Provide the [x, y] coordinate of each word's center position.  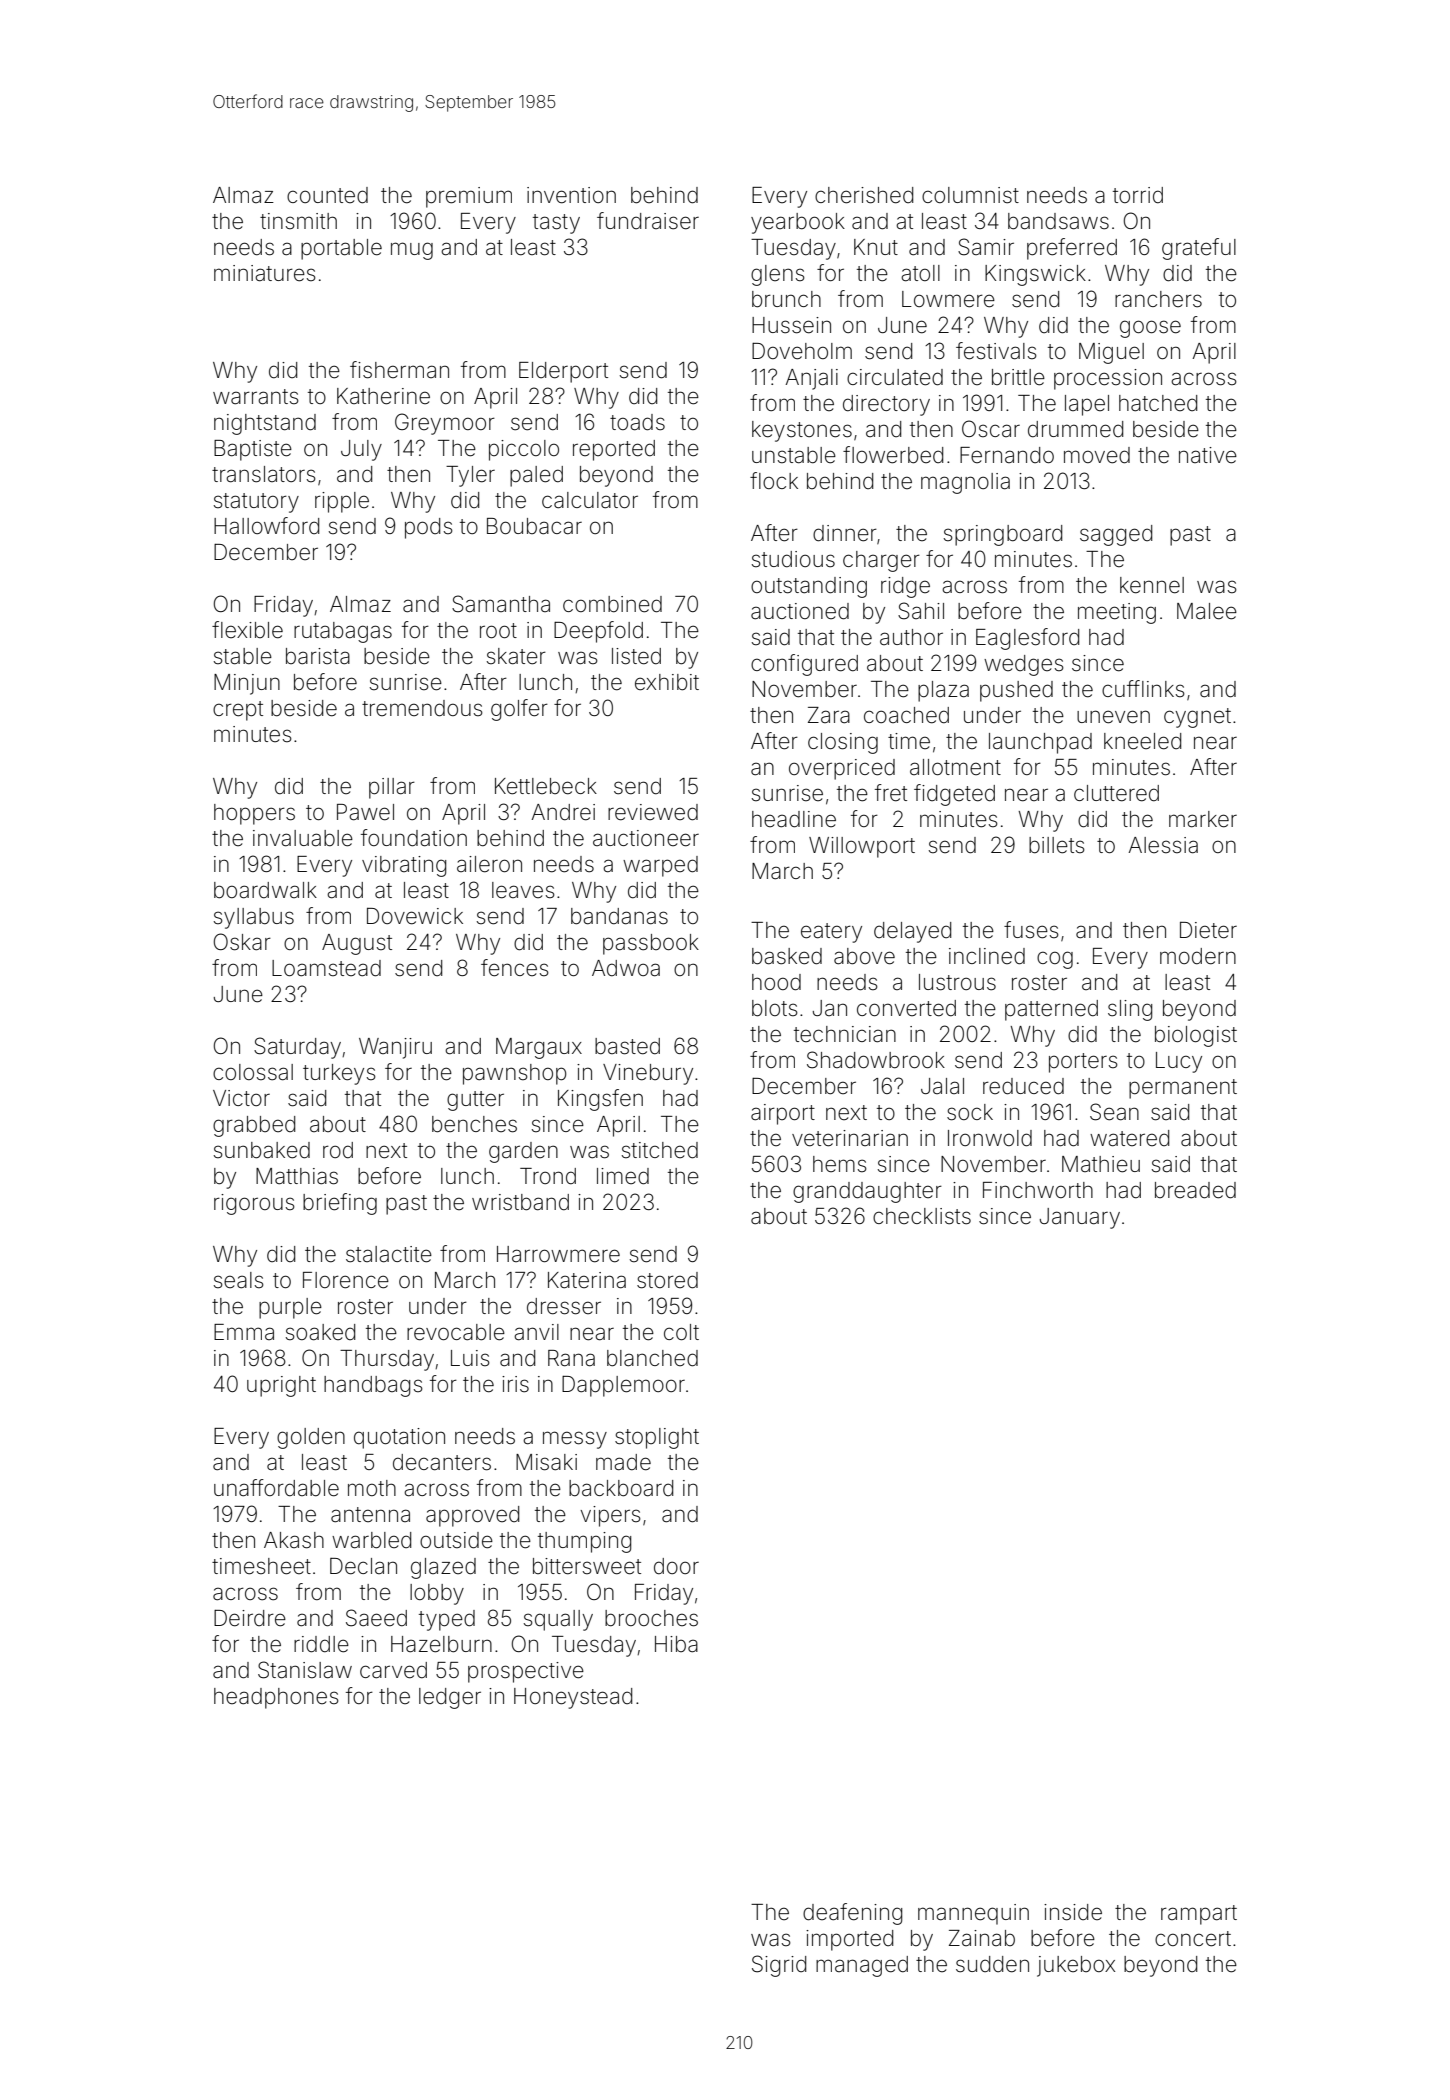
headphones [276, 1698]
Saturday [297, 1048]
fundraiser [648, 221]
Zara [829, 715]
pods [429, 528]
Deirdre [250, 1618]
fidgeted [954, 795]
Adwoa [626, 968]
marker [1203, 819]
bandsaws [1058, 221]
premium [469, 197]
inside [1073, 1912]
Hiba [676, 1644]
